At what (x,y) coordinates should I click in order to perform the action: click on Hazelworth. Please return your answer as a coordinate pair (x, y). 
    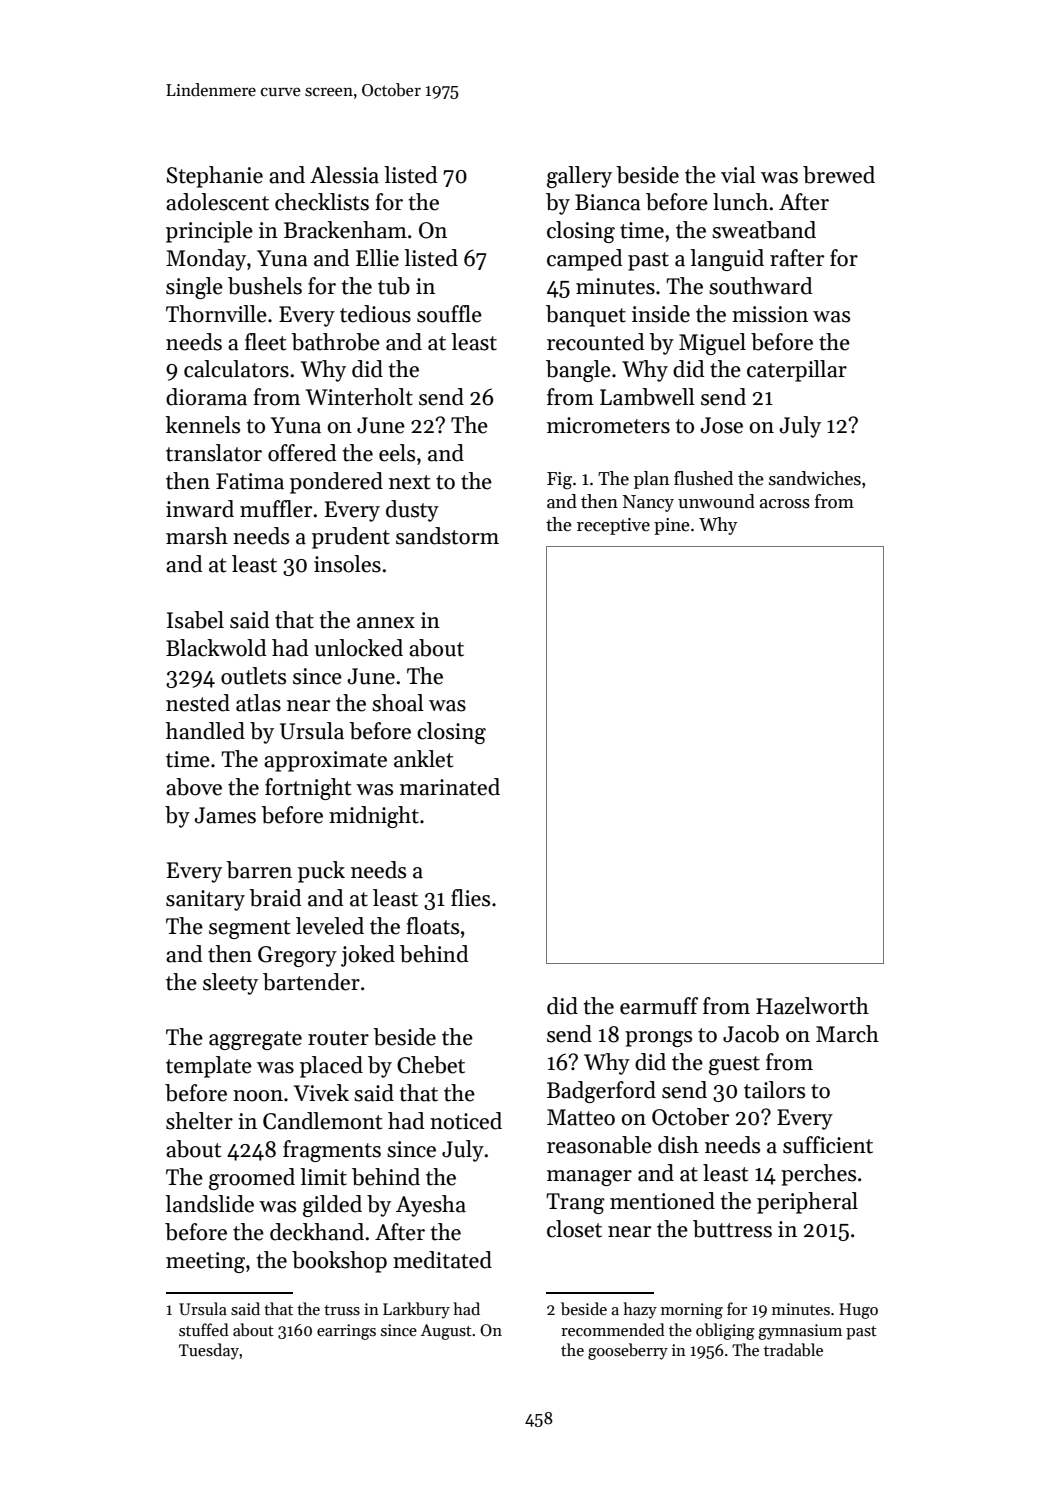
    Looking at the image, I should click on (812, 1006).
